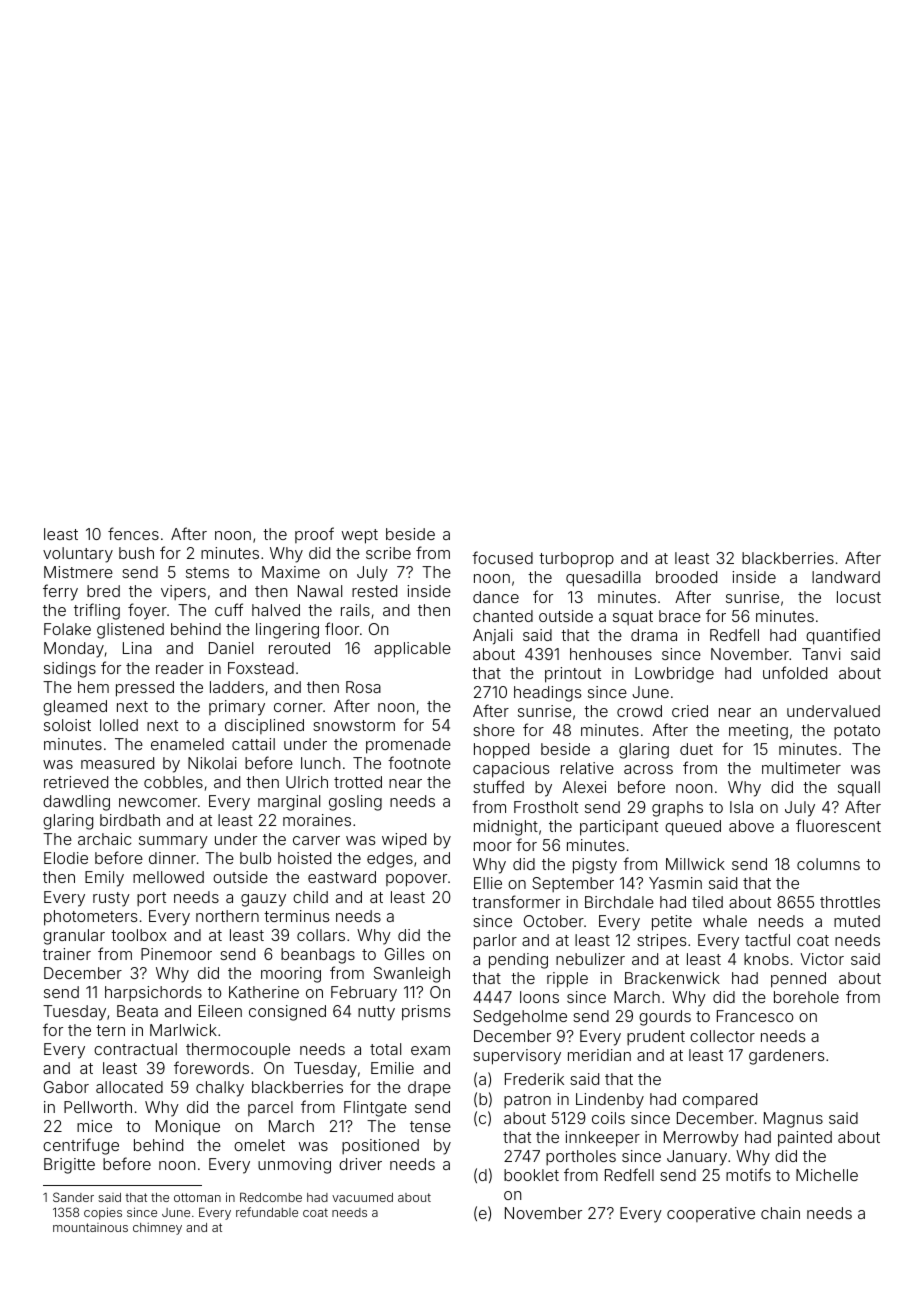 This page has height=1308, width=924. What do you see at coordinates (385, 1049) in the page?
I see `total` at bounding box center [385, 1049].
